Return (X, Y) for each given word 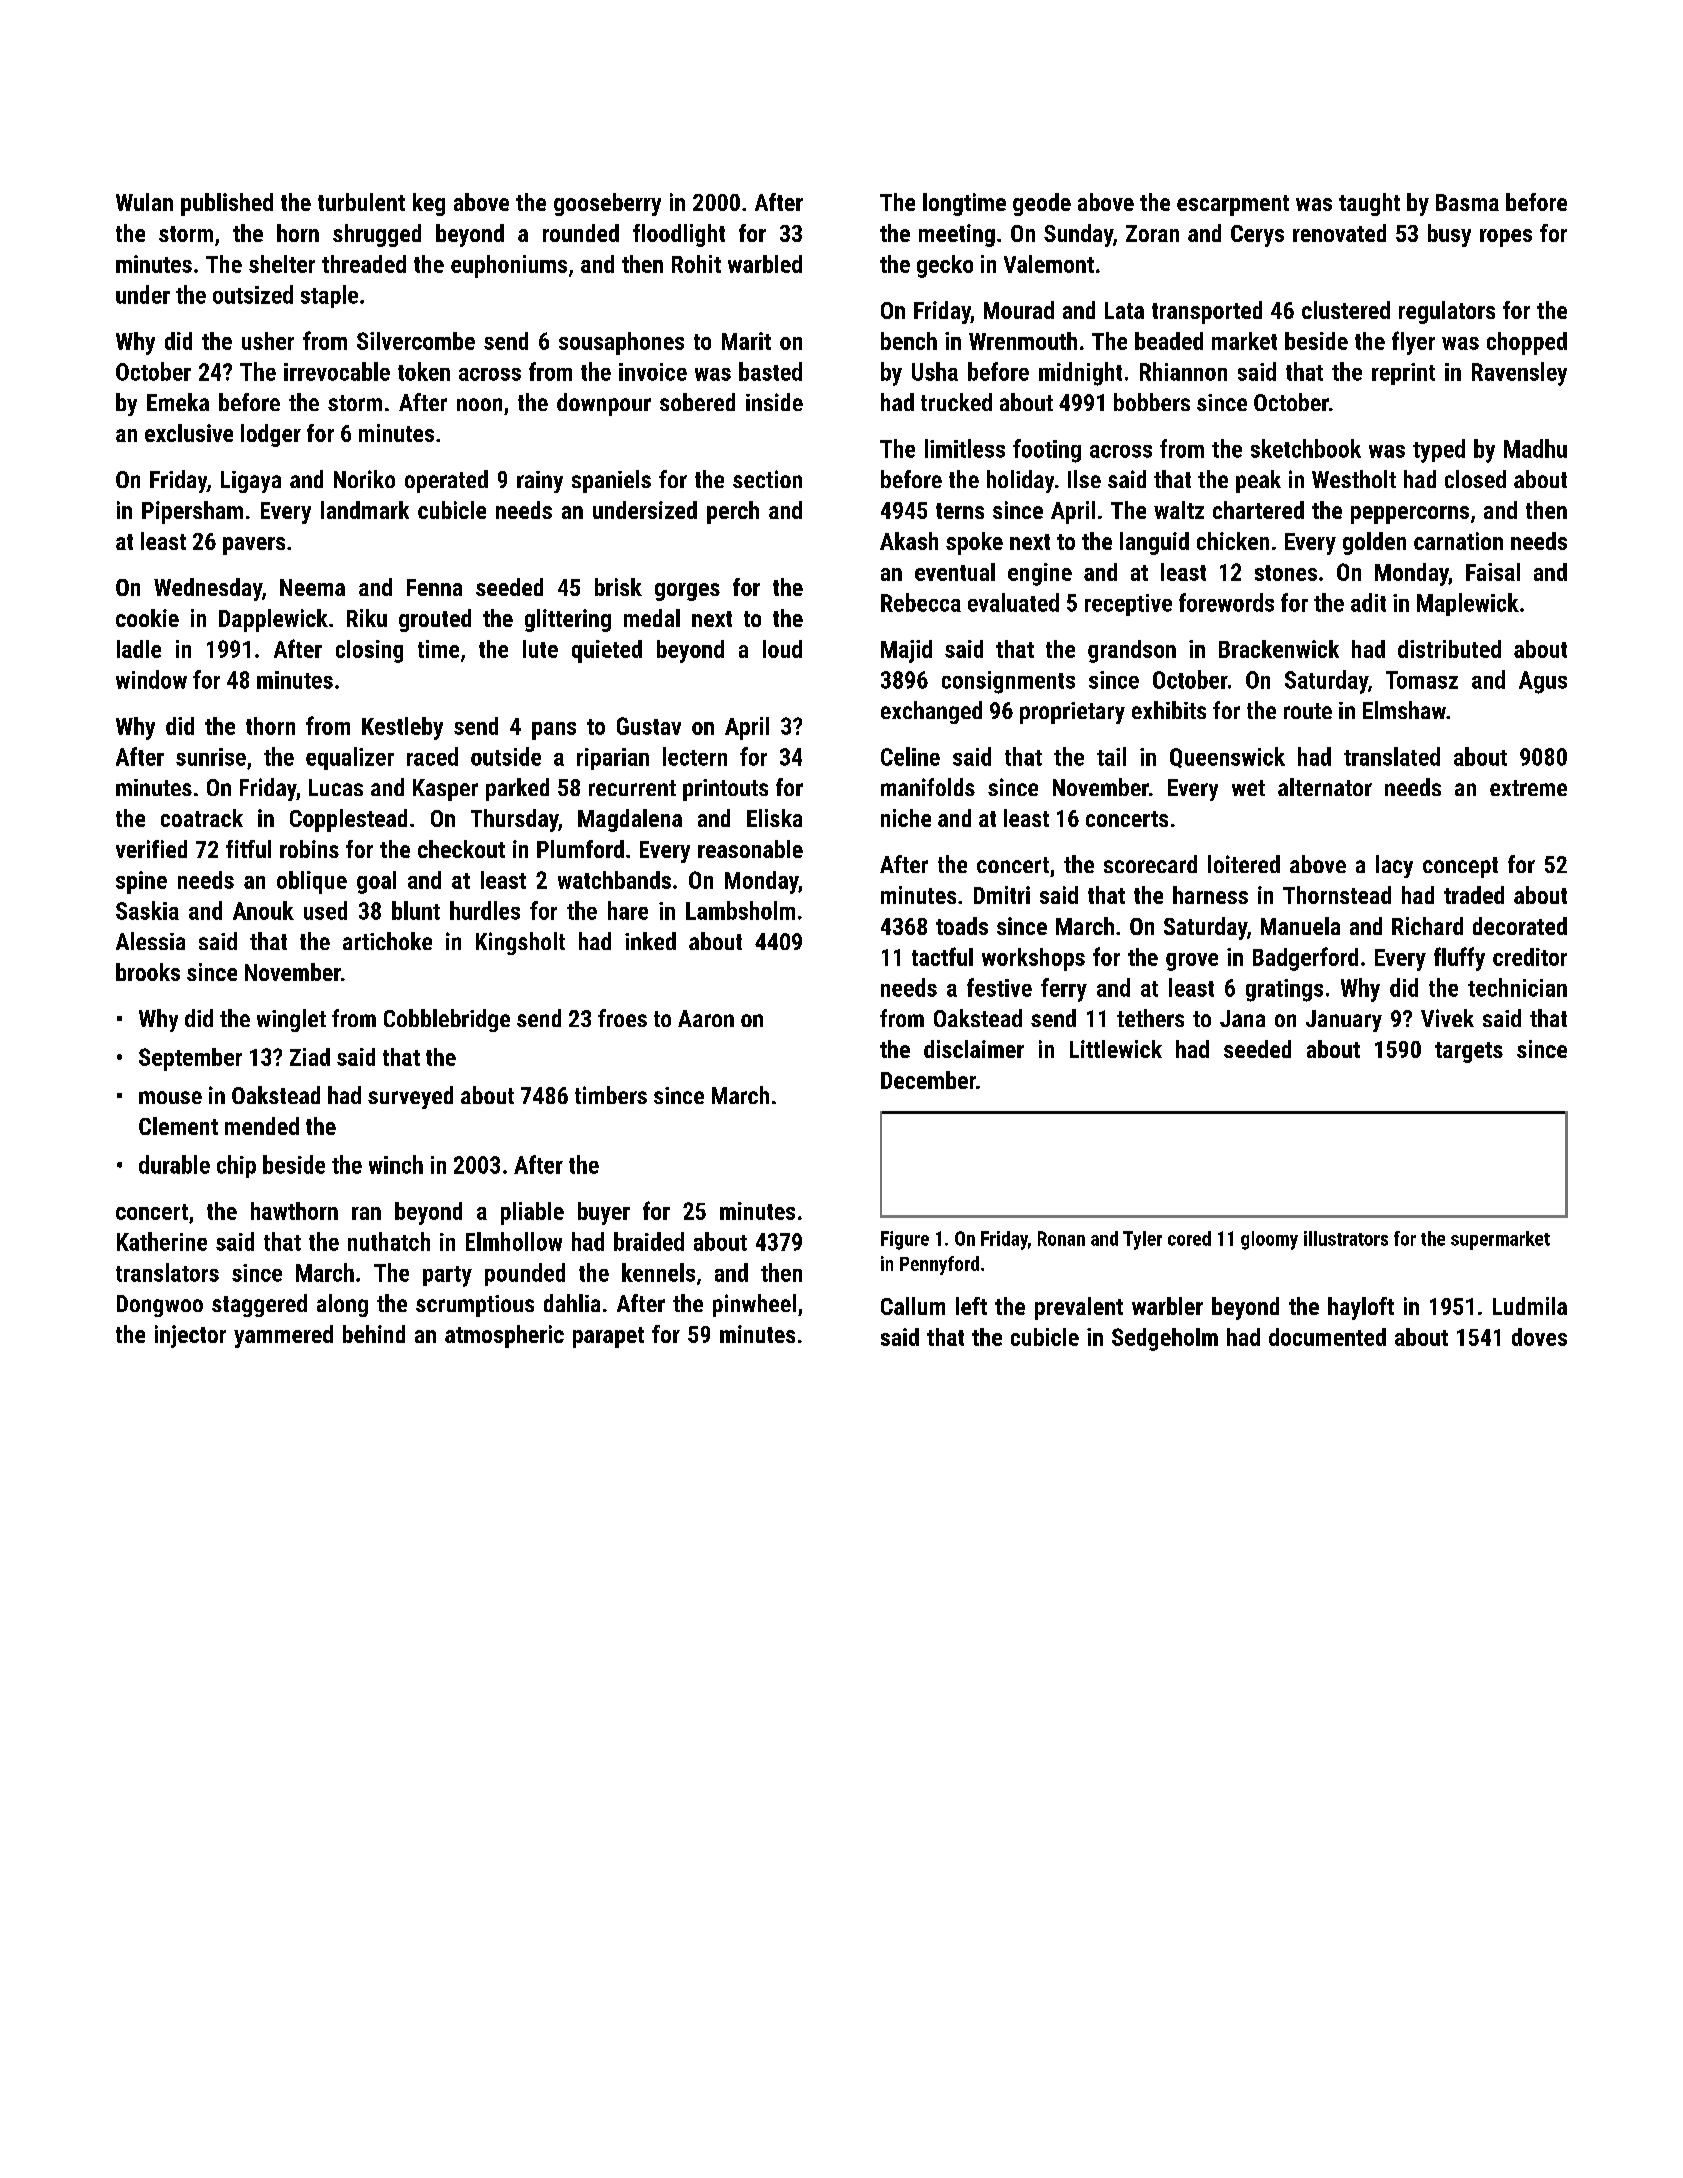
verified (151, 849)
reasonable (750, 849)
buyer (604, 1213)
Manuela (1300, 926)
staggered (259, 1305)
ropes (1506, 238)
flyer (1413, 343)
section (767, 479)
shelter (282, 264)
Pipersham (192, 512)
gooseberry (607, 204)
